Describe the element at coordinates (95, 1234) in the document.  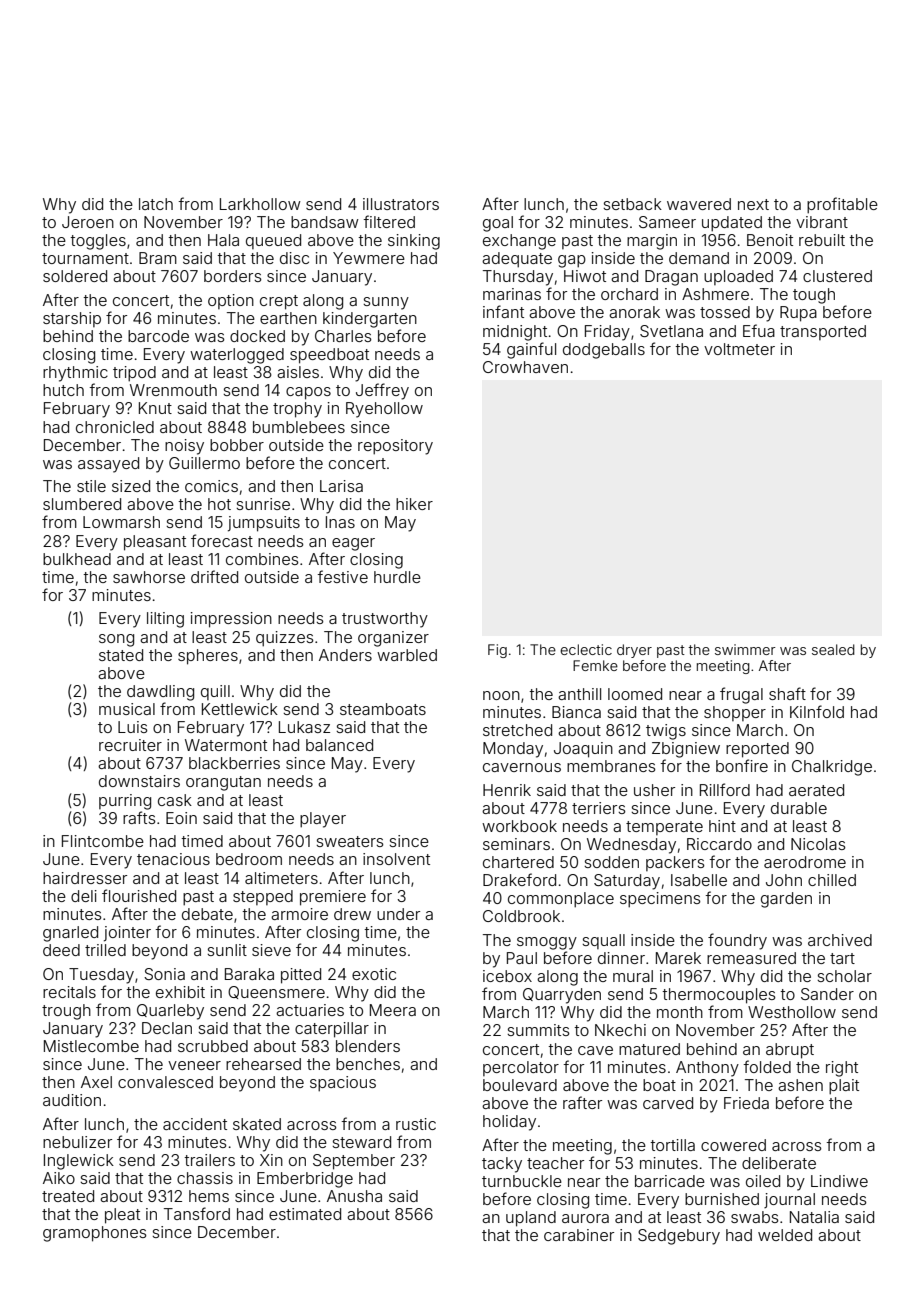
I see `gramophones` at that location.
